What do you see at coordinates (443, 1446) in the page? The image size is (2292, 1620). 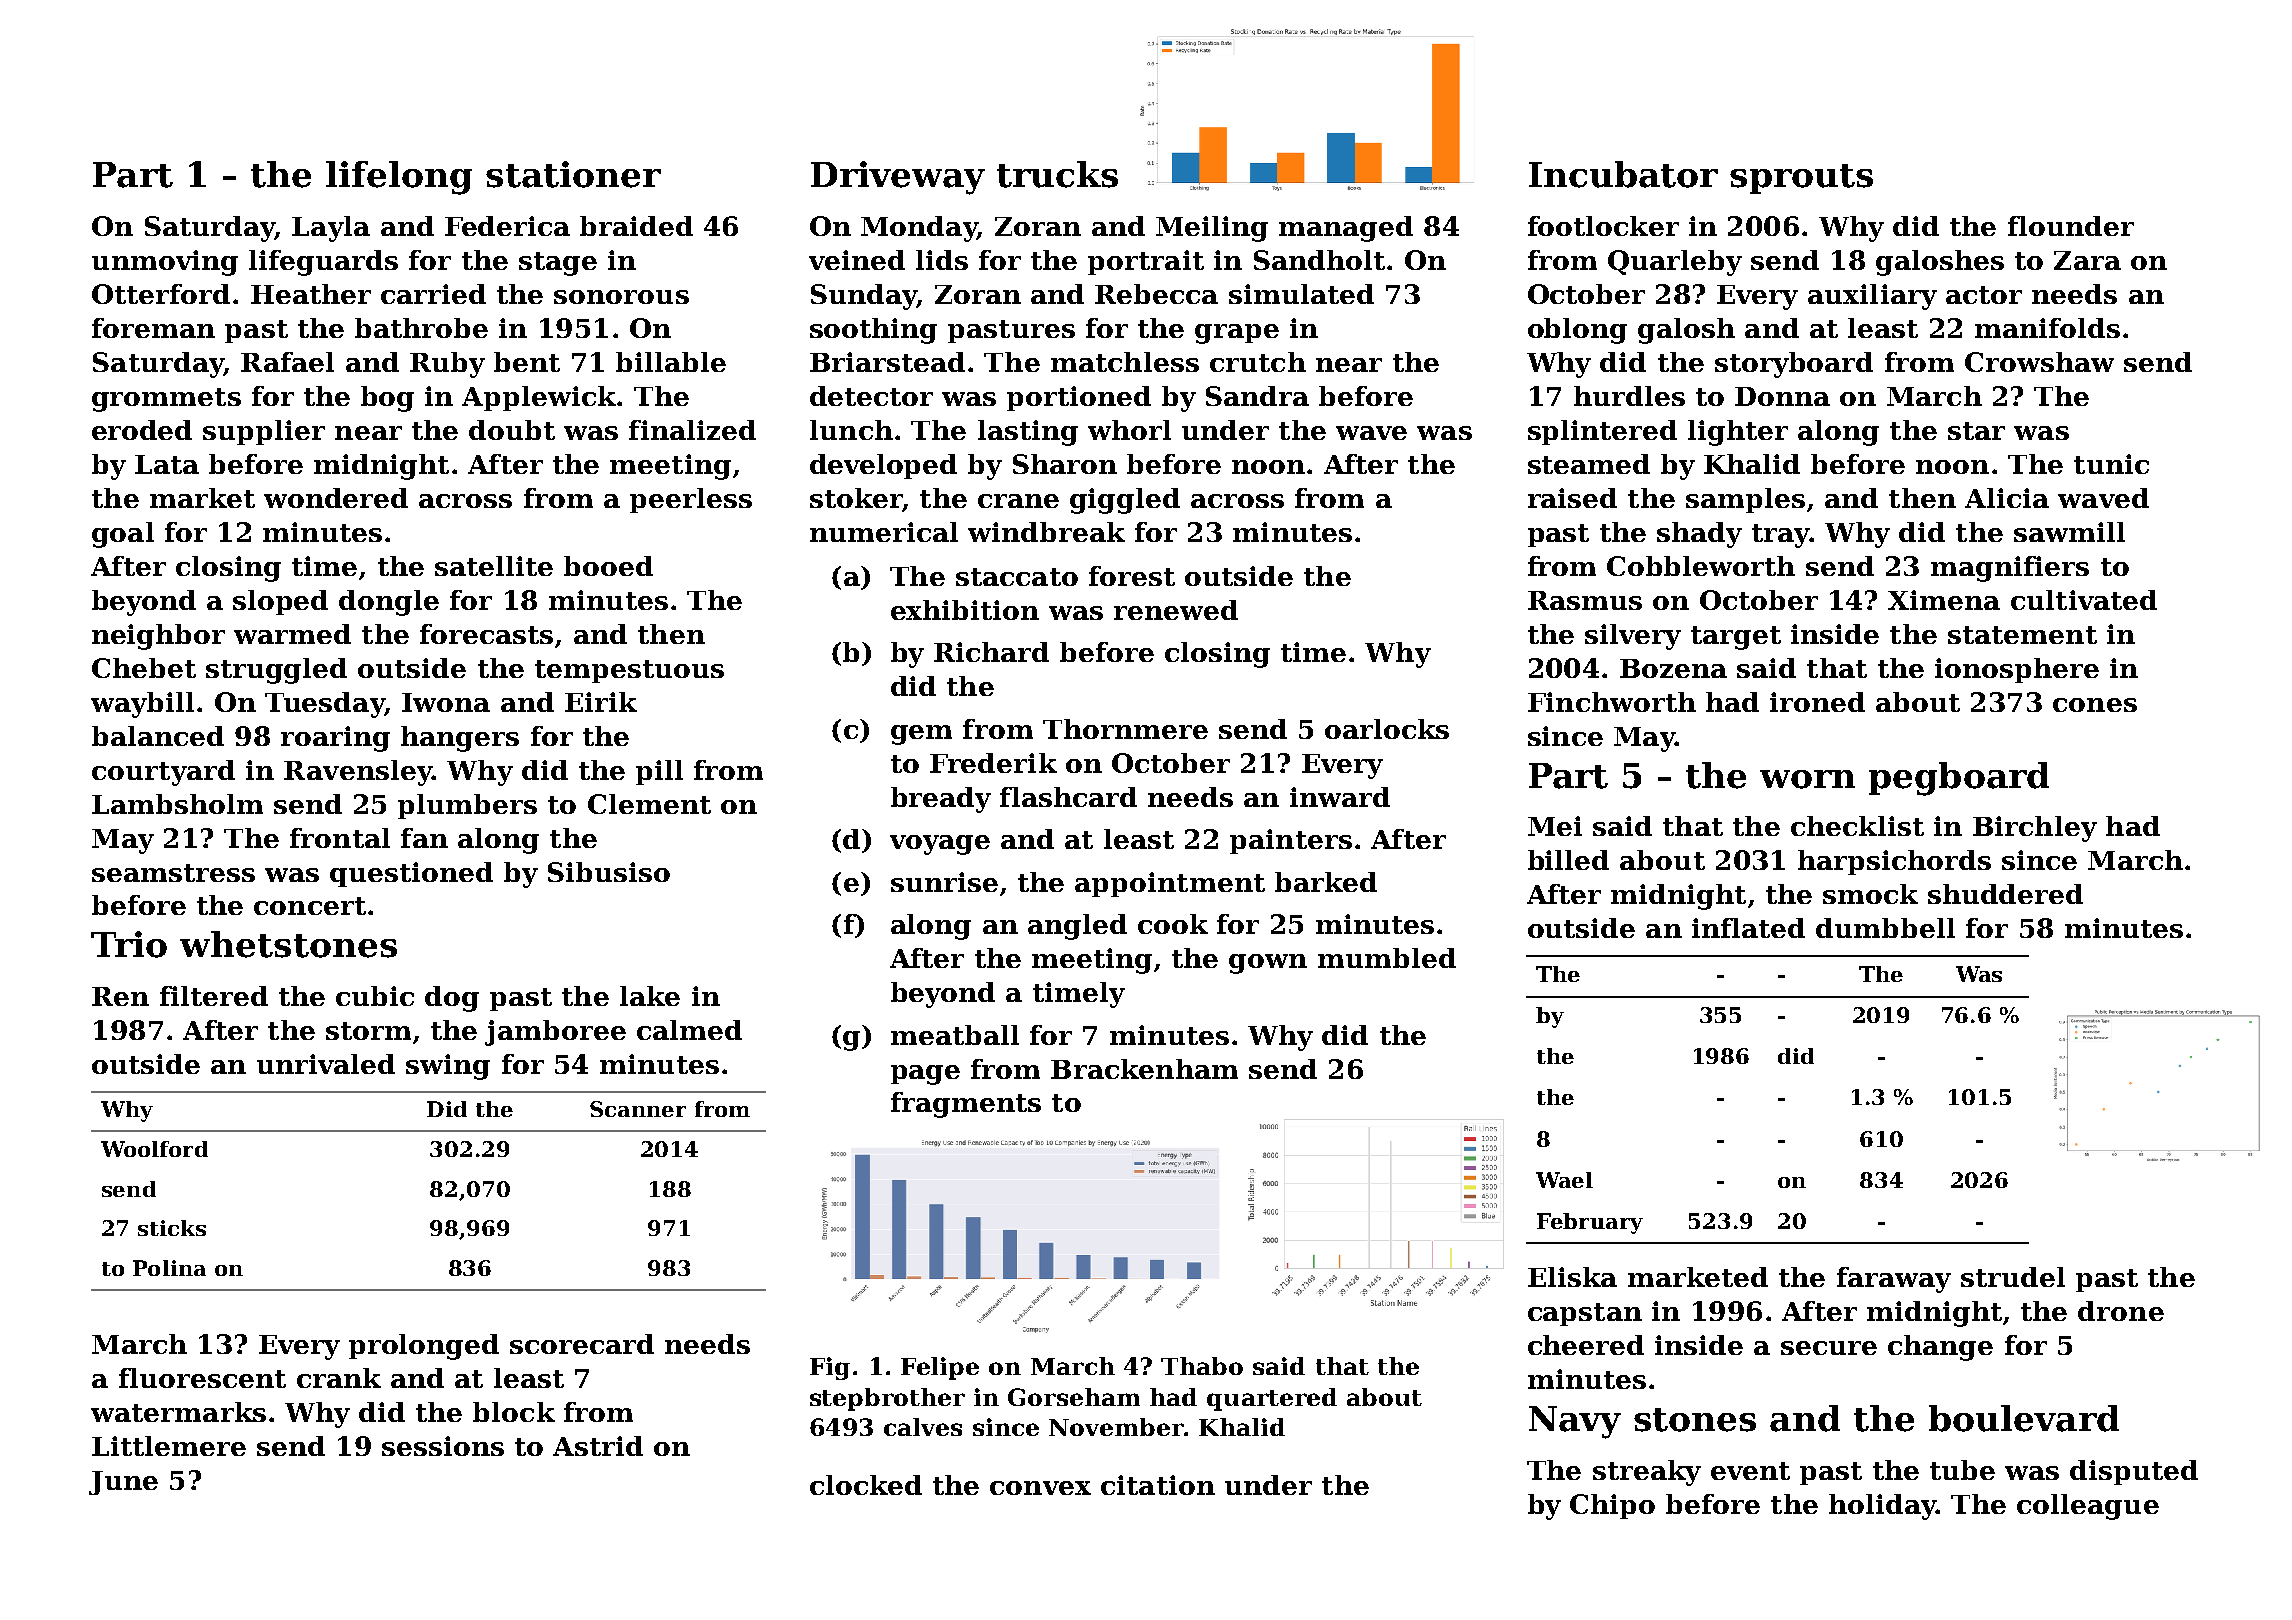 I see `sessions` at bounding box center [443, 1446].
